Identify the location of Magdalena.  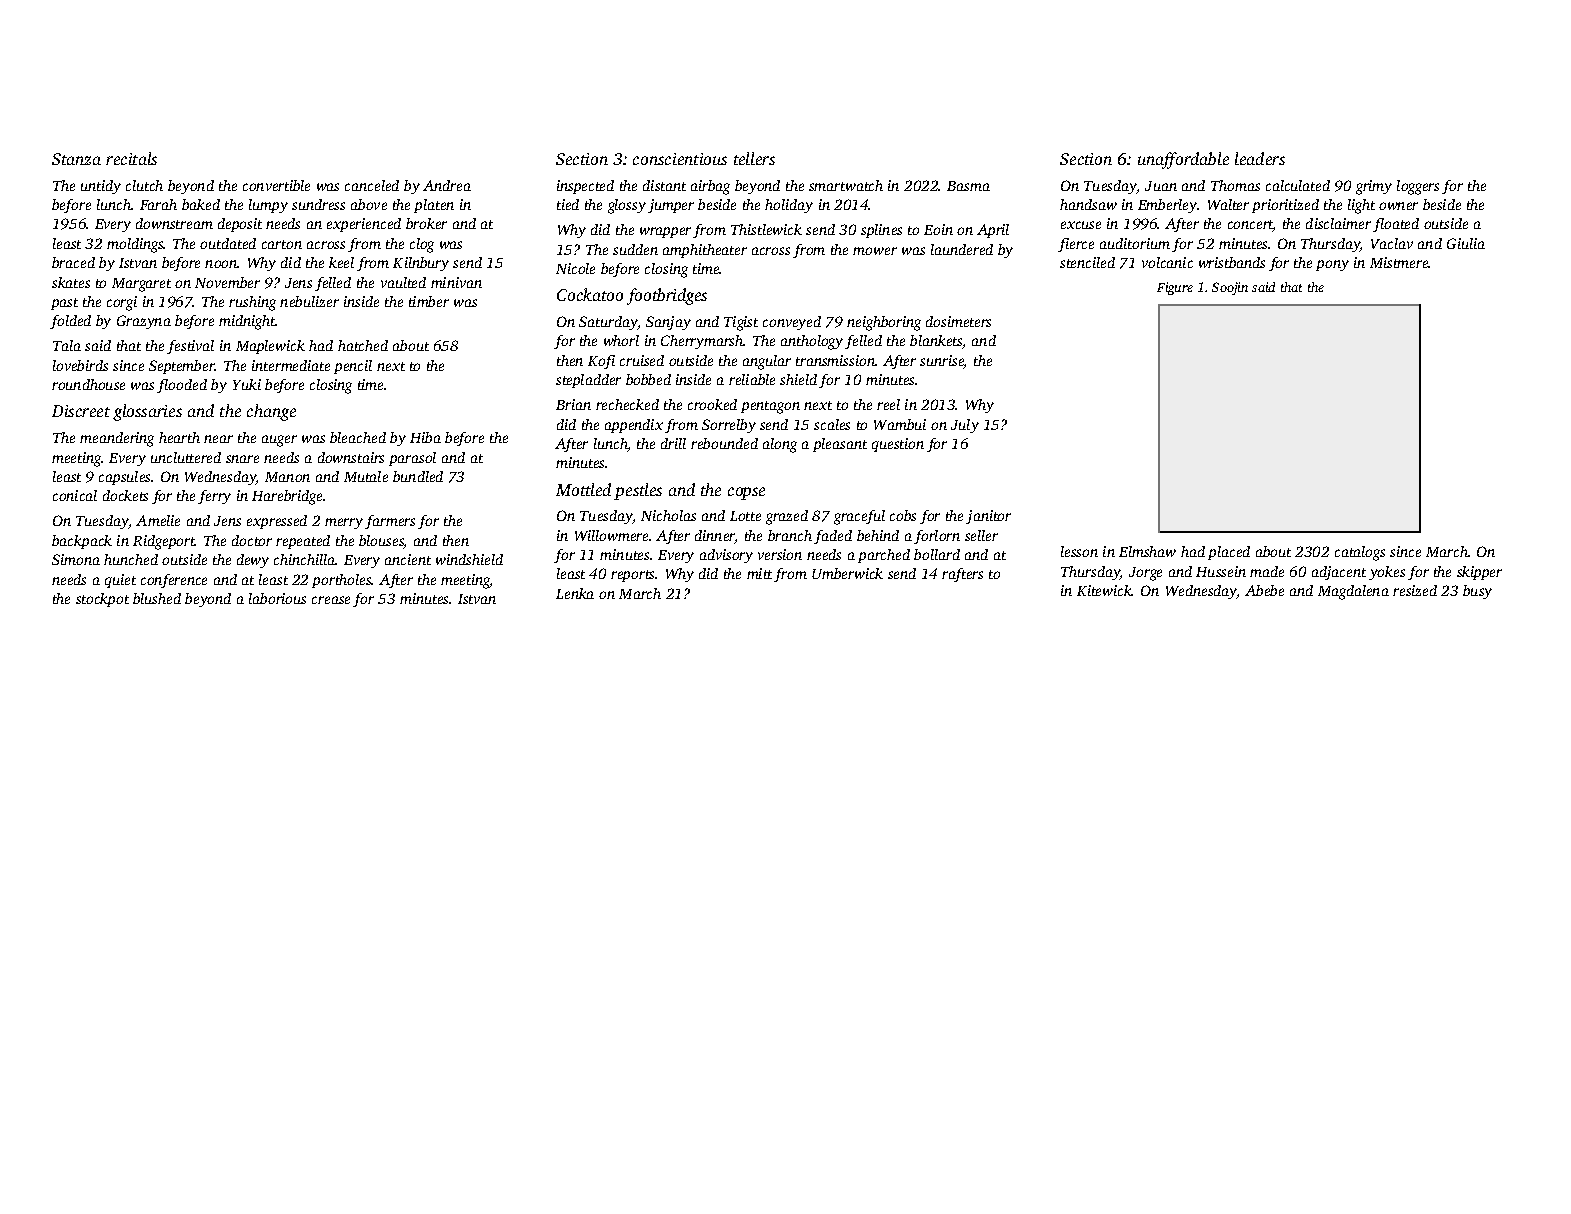
(1353, 592).
